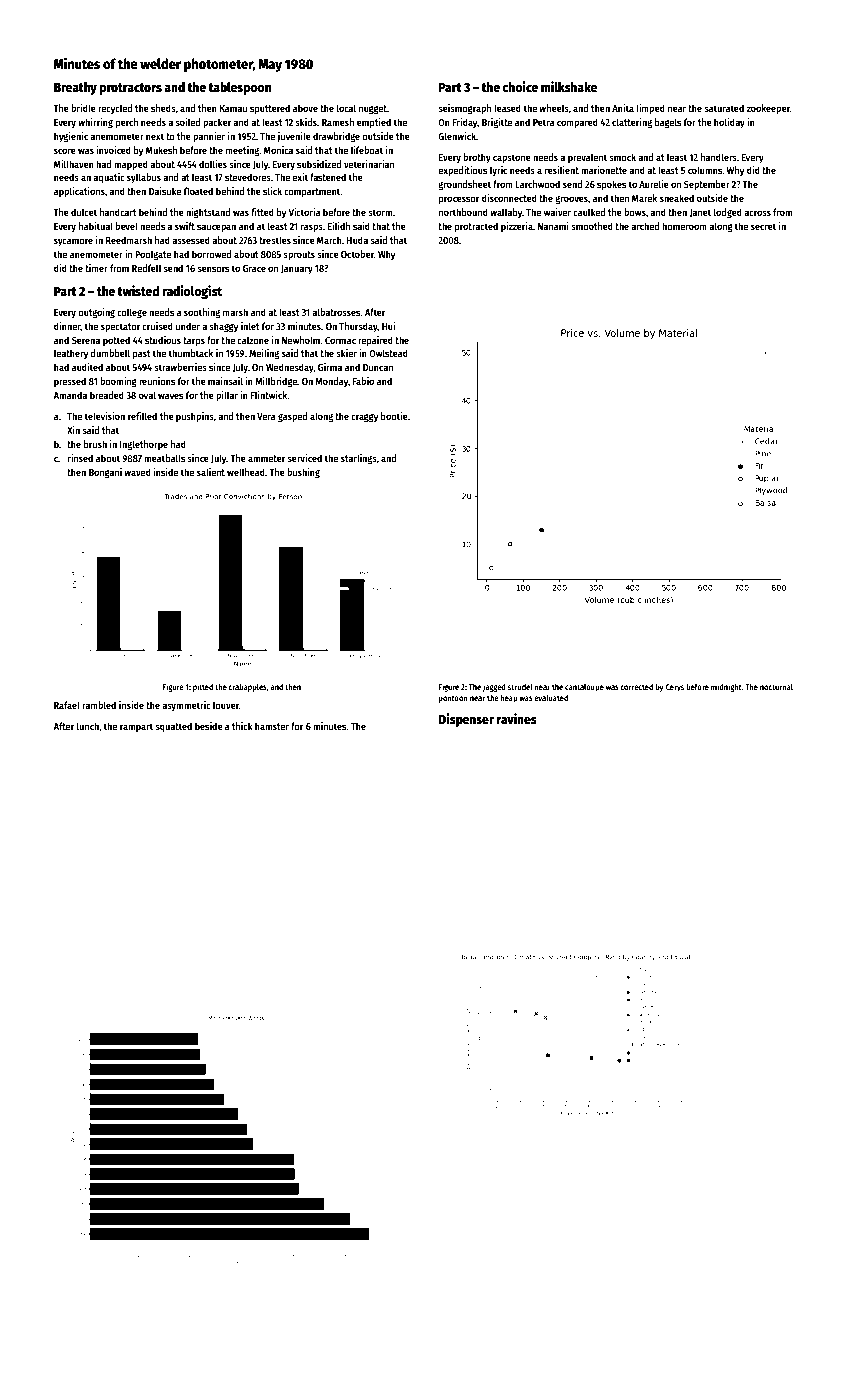  What do you see at coordinates (373, 109) in the screenshot?
I see `nugget` at bounding box center [373, 109].
